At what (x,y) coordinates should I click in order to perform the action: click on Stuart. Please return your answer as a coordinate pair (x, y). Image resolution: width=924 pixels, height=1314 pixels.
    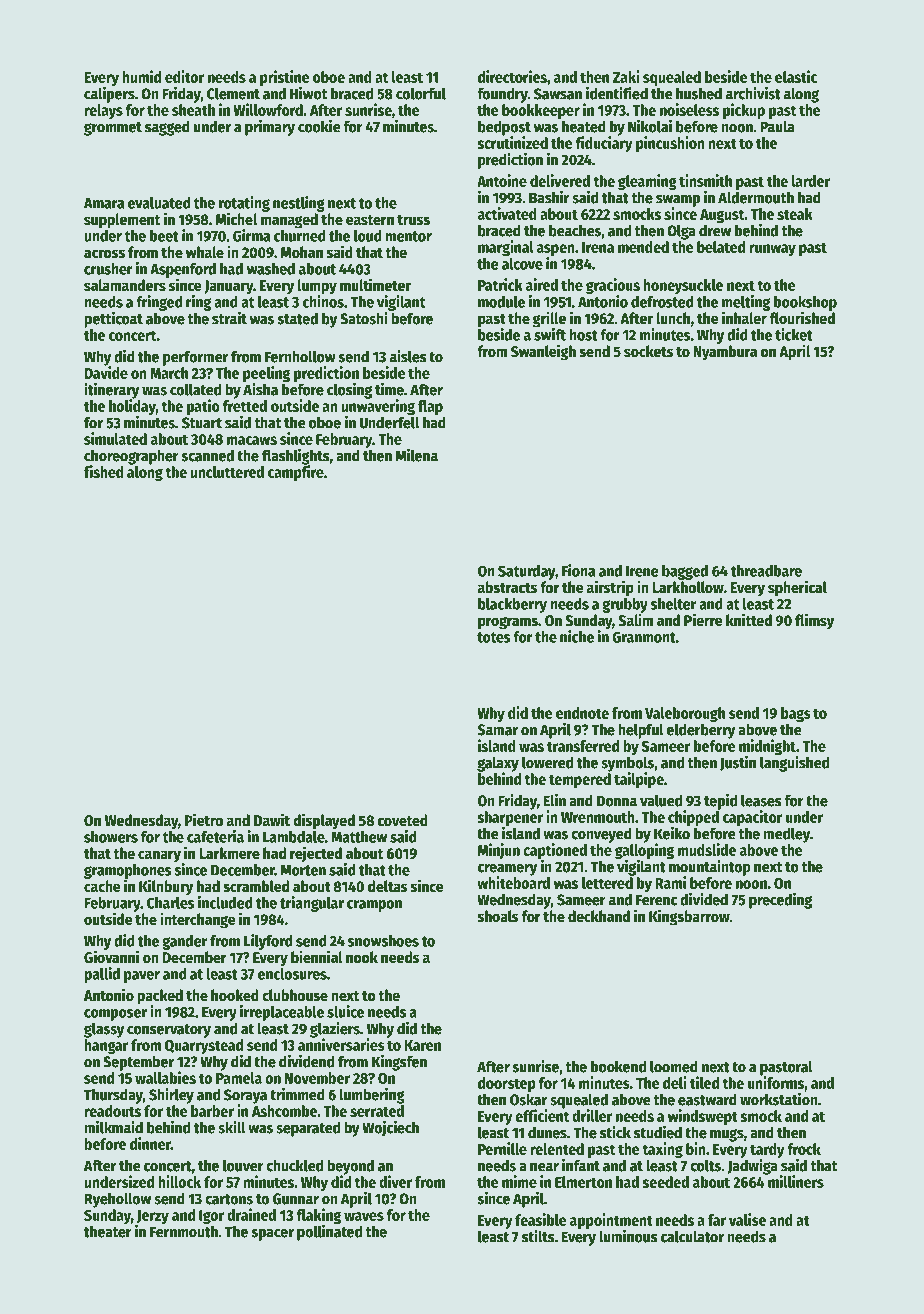
    Looking at the image, I should click on (202, 423).
